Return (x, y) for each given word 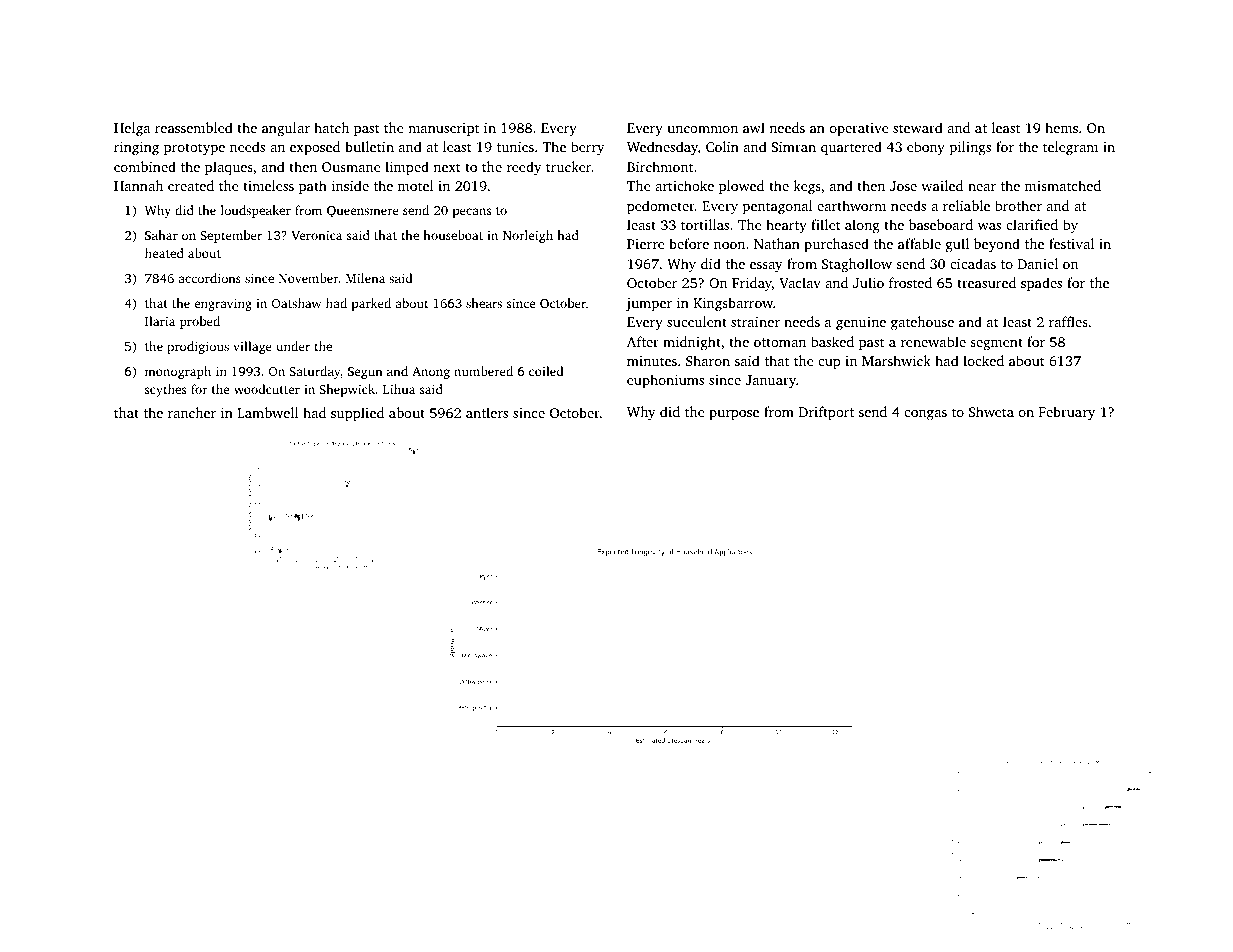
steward (918, 127)
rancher (192, 412)
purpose (734, 415)
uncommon (702, 129)
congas (925, 415)
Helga (132, 129)
